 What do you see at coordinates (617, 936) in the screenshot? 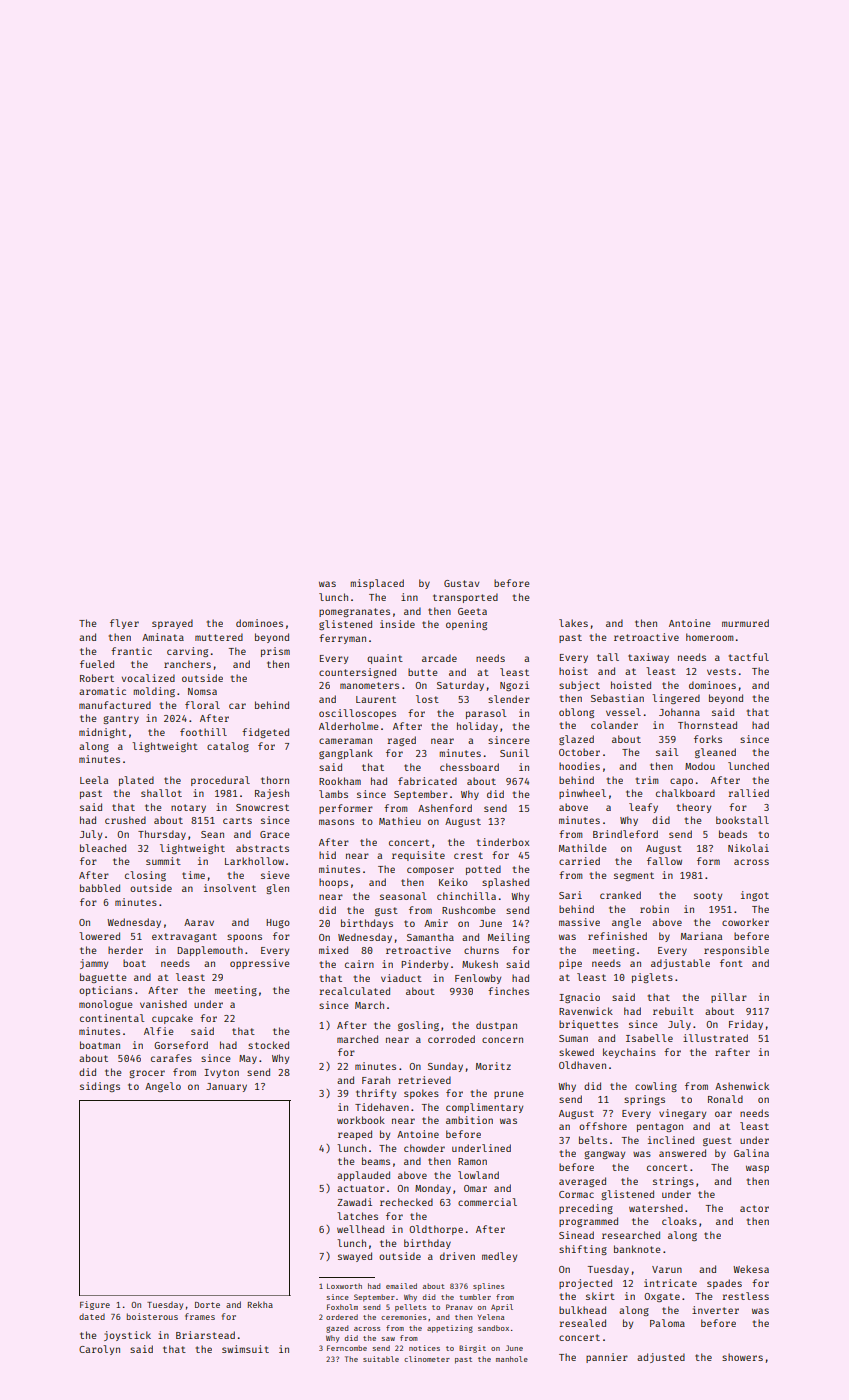
I see `refinished` at bounding box center [617, 936].
